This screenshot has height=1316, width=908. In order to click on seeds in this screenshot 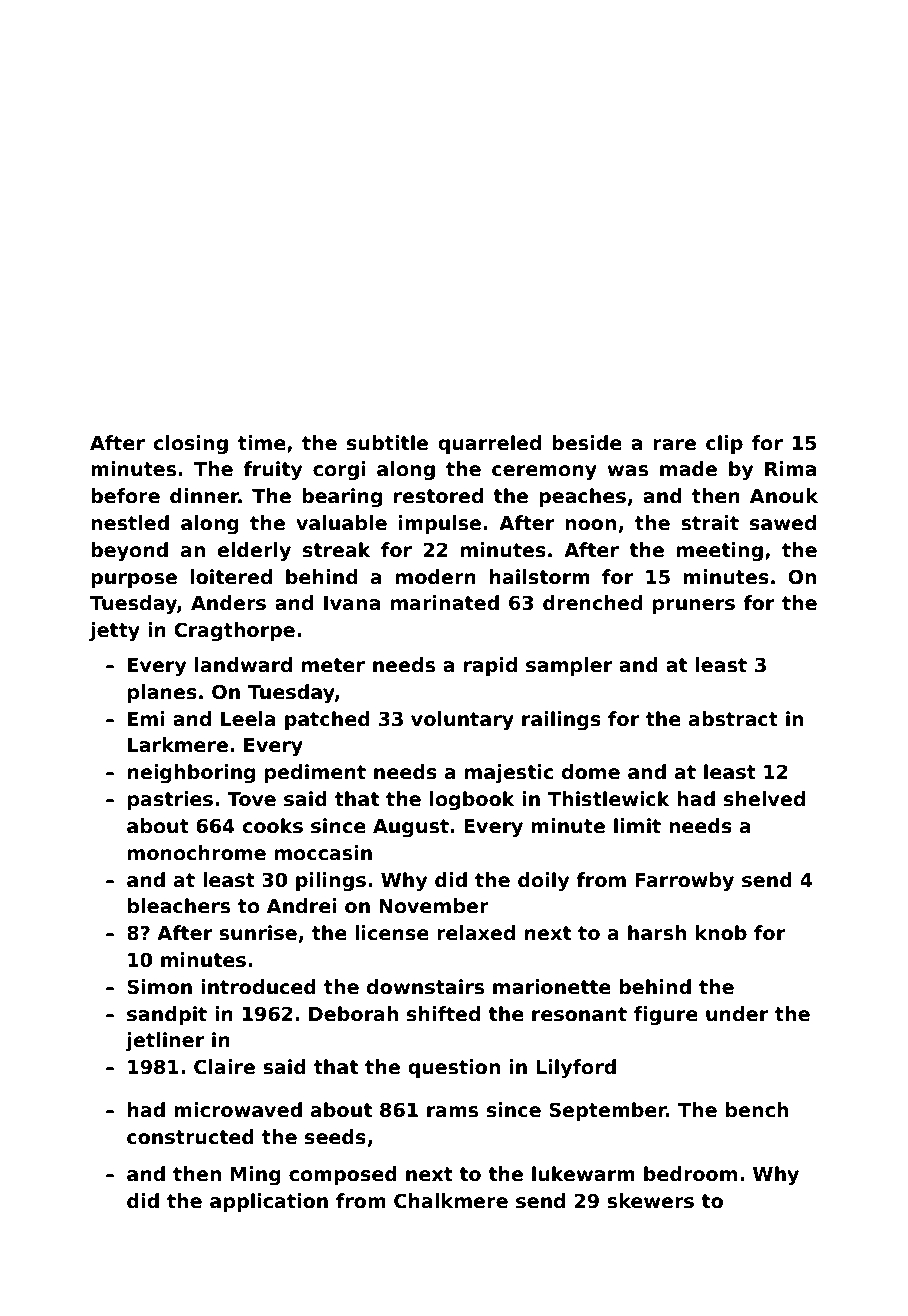, I will do `click(335, 1137)`.
